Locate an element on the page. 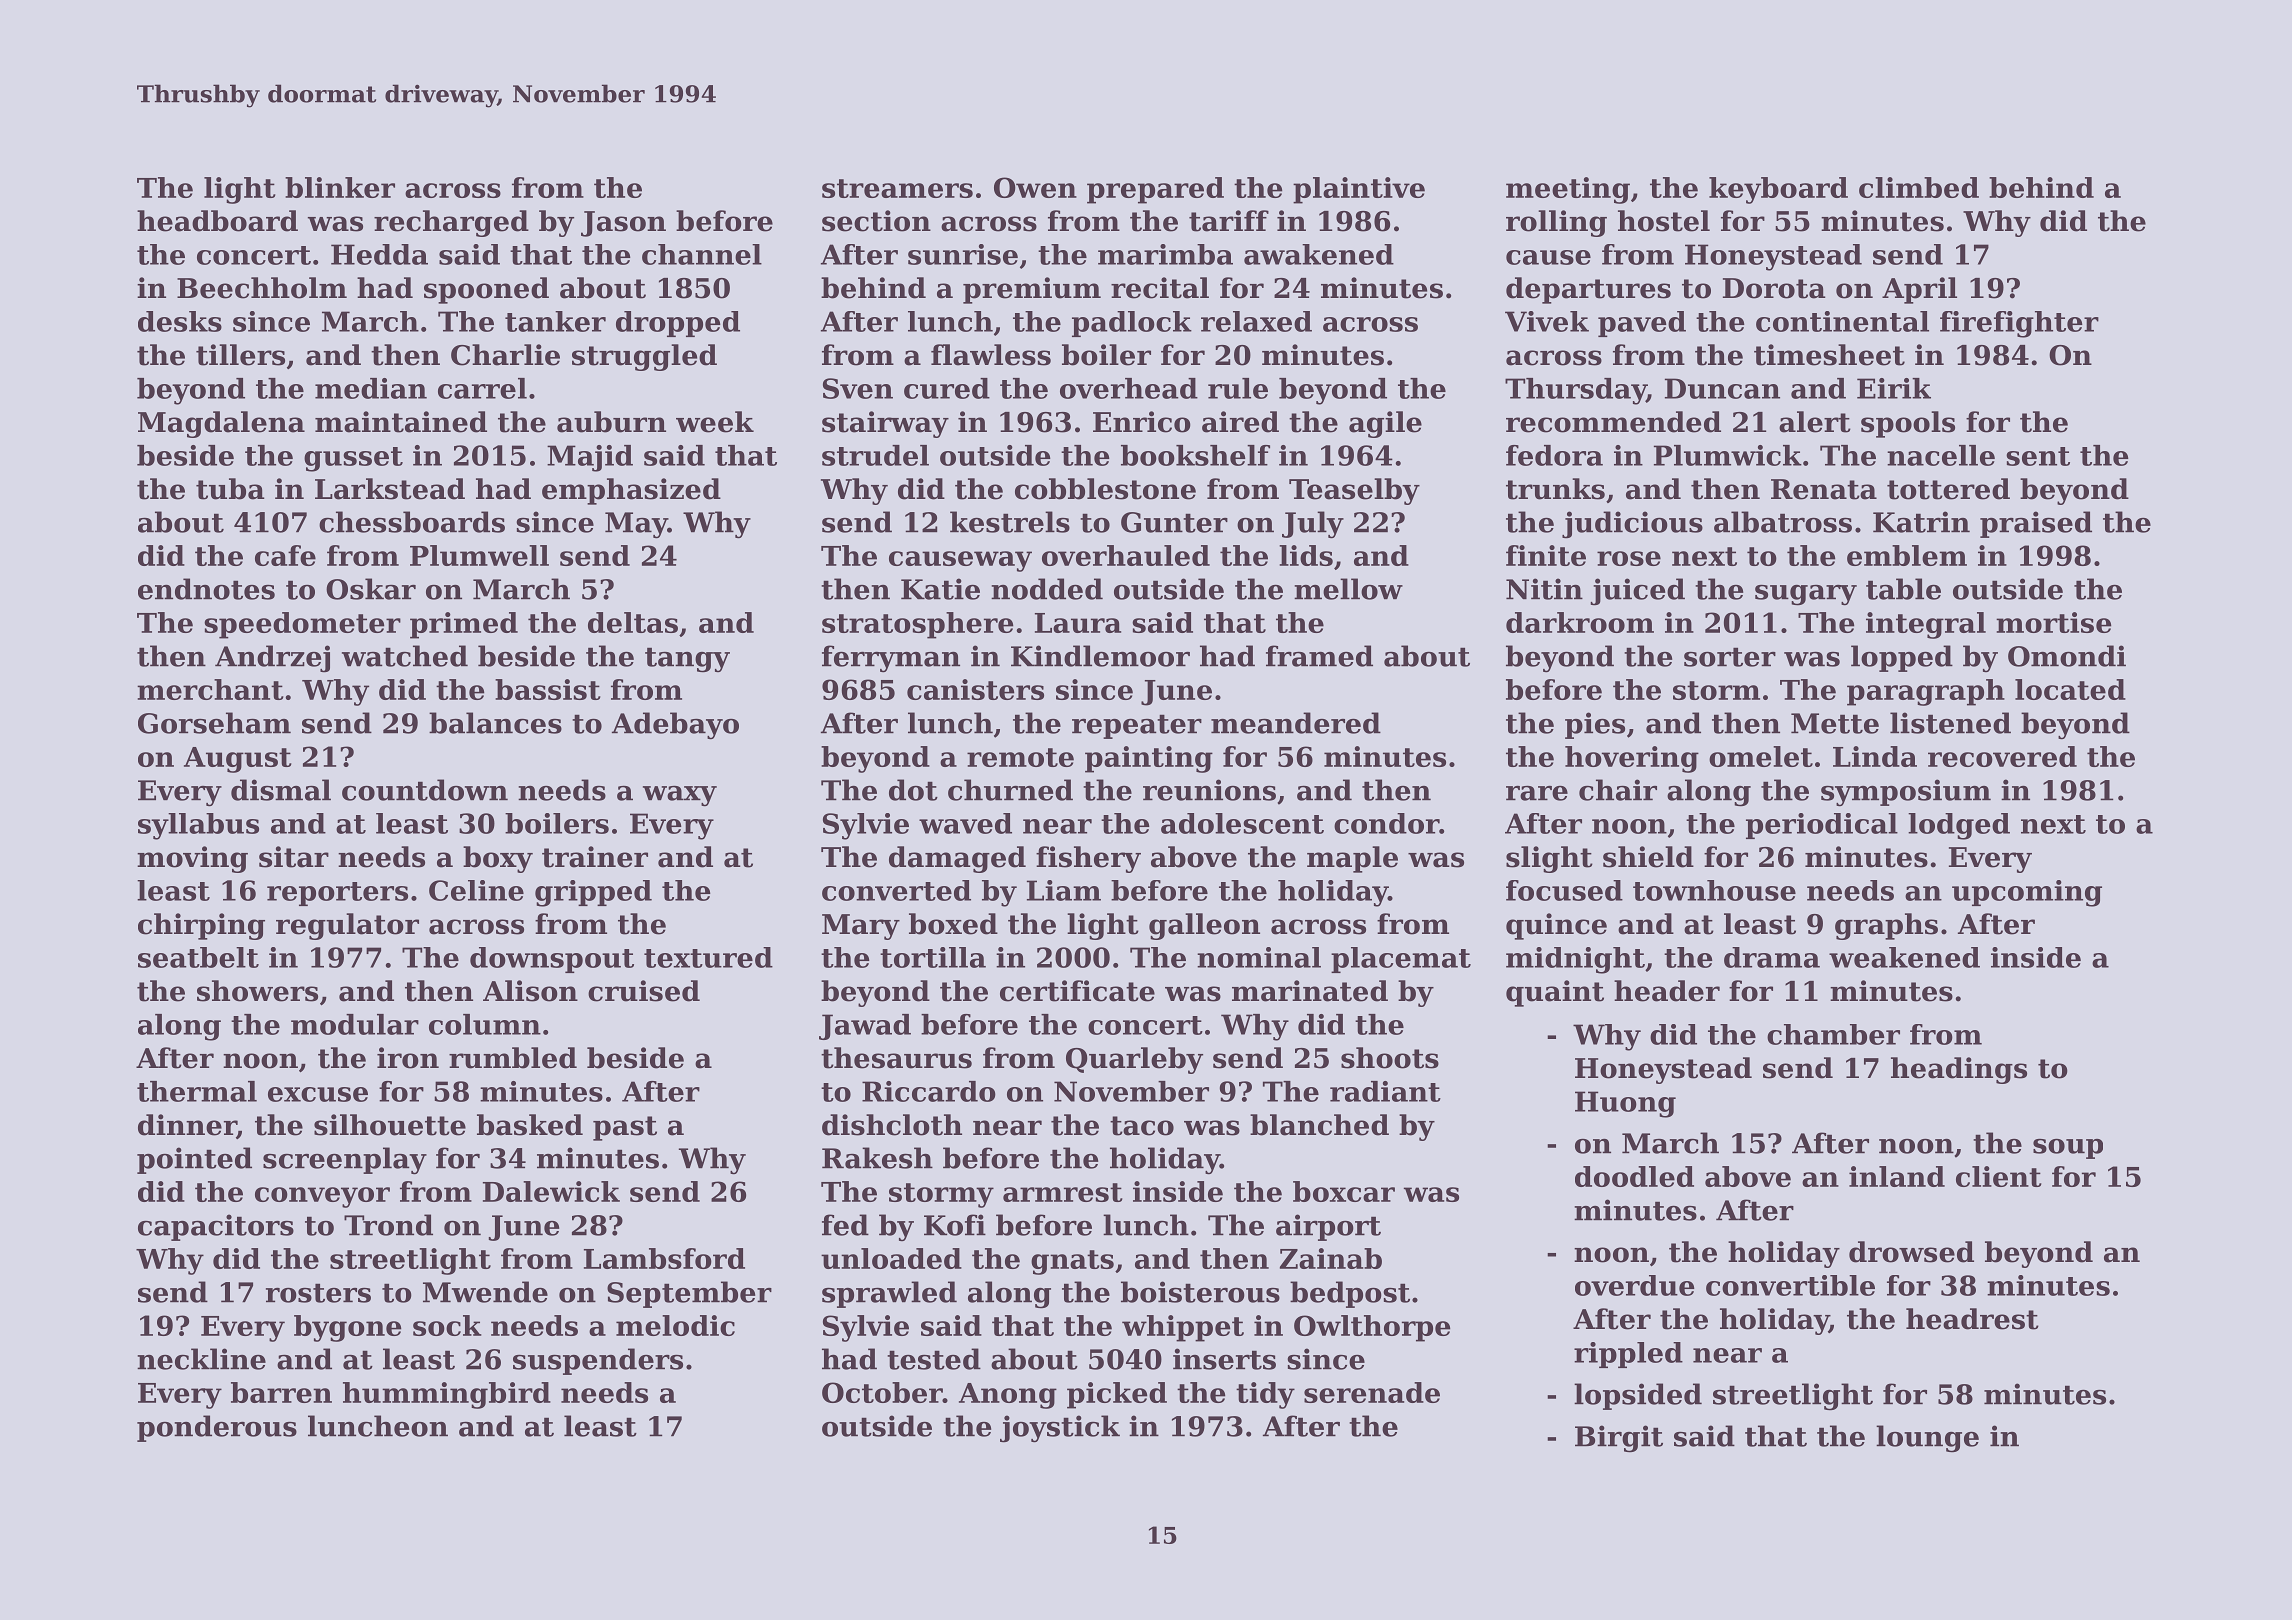 The width and height of the image is (2292, 1620). suspenders is located at coordinates (598, 1361).
